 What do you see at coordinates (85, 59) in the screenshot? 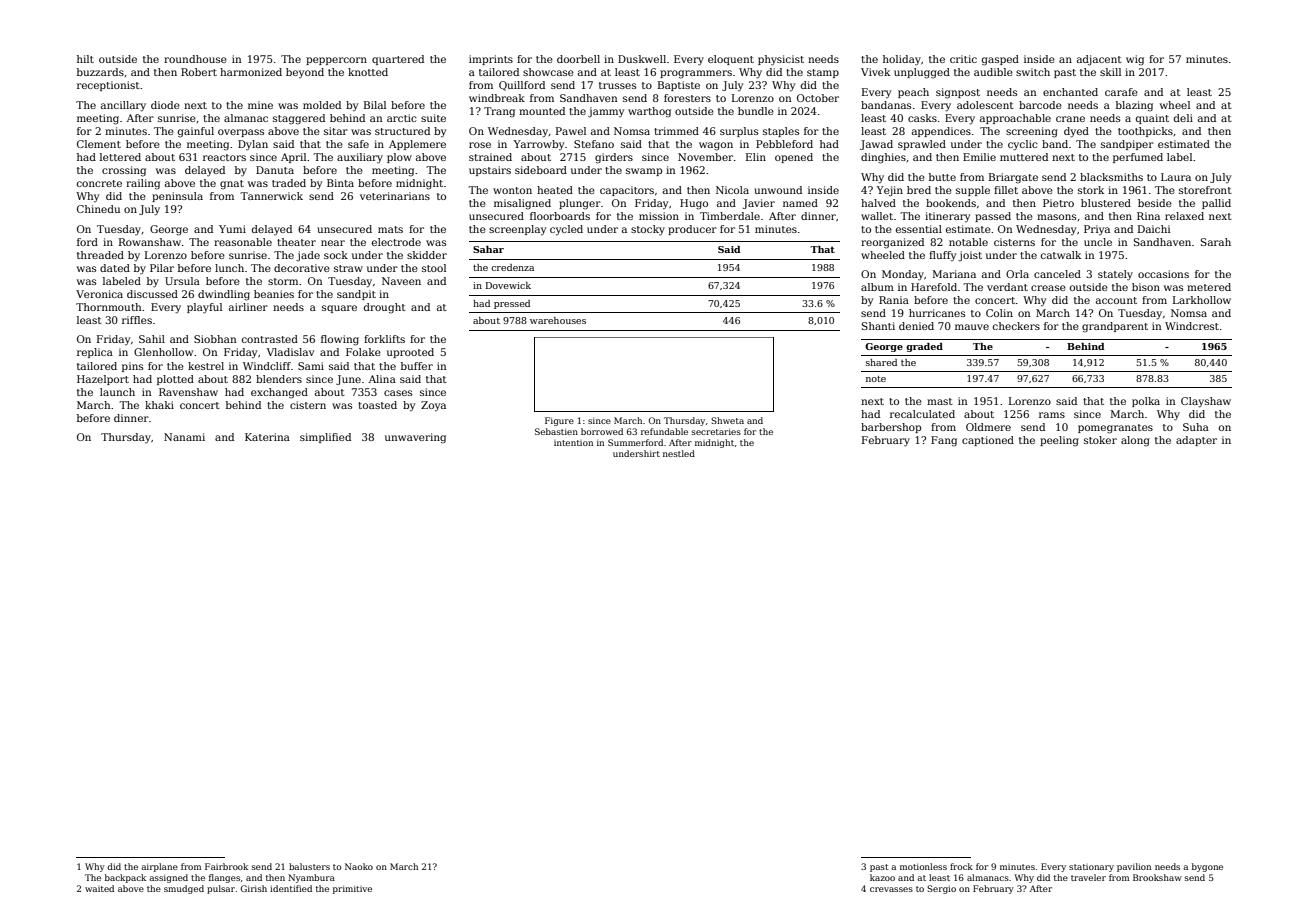
I see `hilt` at bounding box center [85, 59].
